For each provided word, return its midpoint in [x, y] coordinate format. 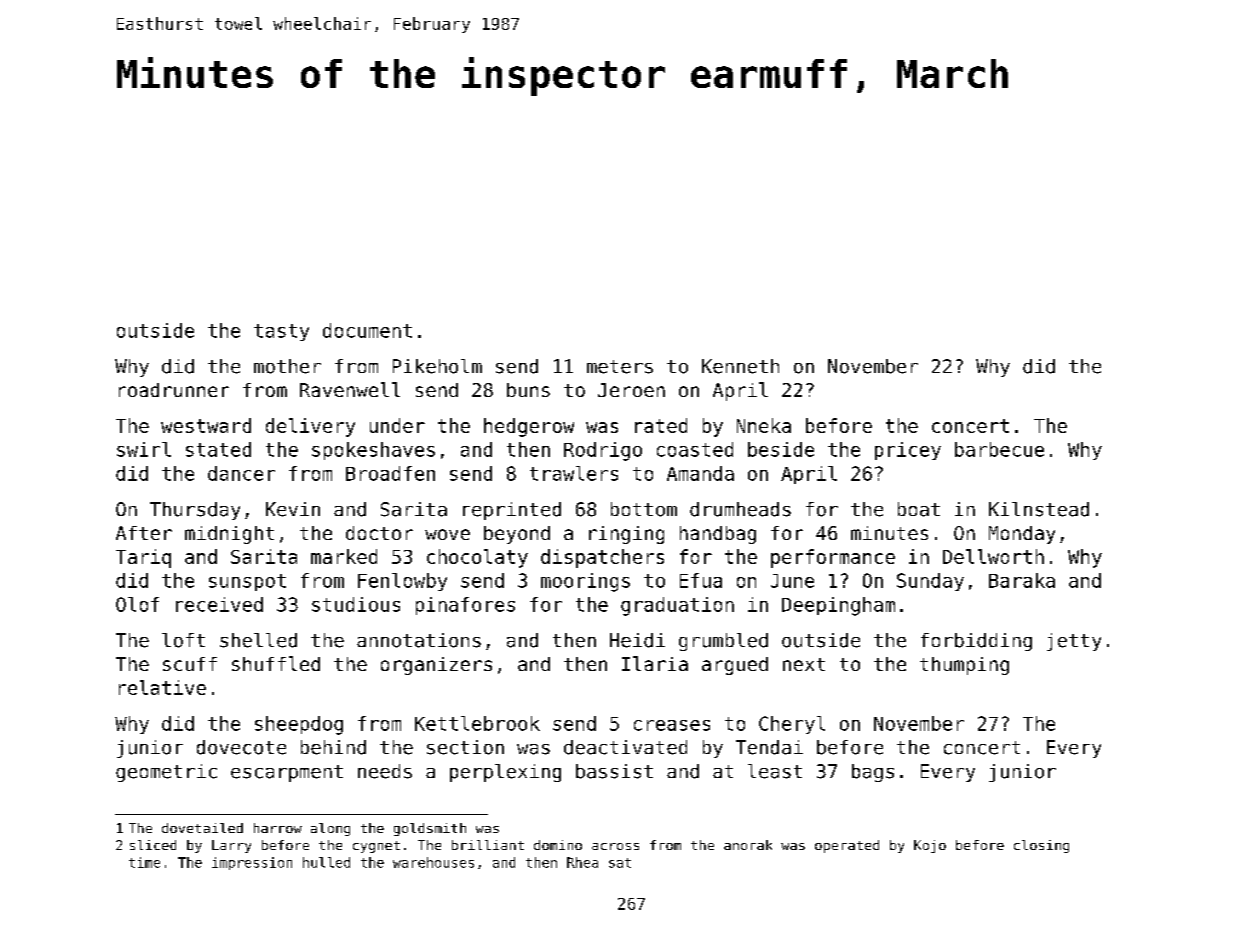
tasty [281, 332]
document [367, 330]
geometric [166, 773]
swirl [144, 449]
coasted [695, 449]
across [615, 846]
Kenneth [740, 366]
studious [356, 604]
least [775, 771]
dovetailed [202, 828]
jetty [1074, 642]
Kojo [930, 846]
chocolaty [477, 558]
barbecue [999, 449]
